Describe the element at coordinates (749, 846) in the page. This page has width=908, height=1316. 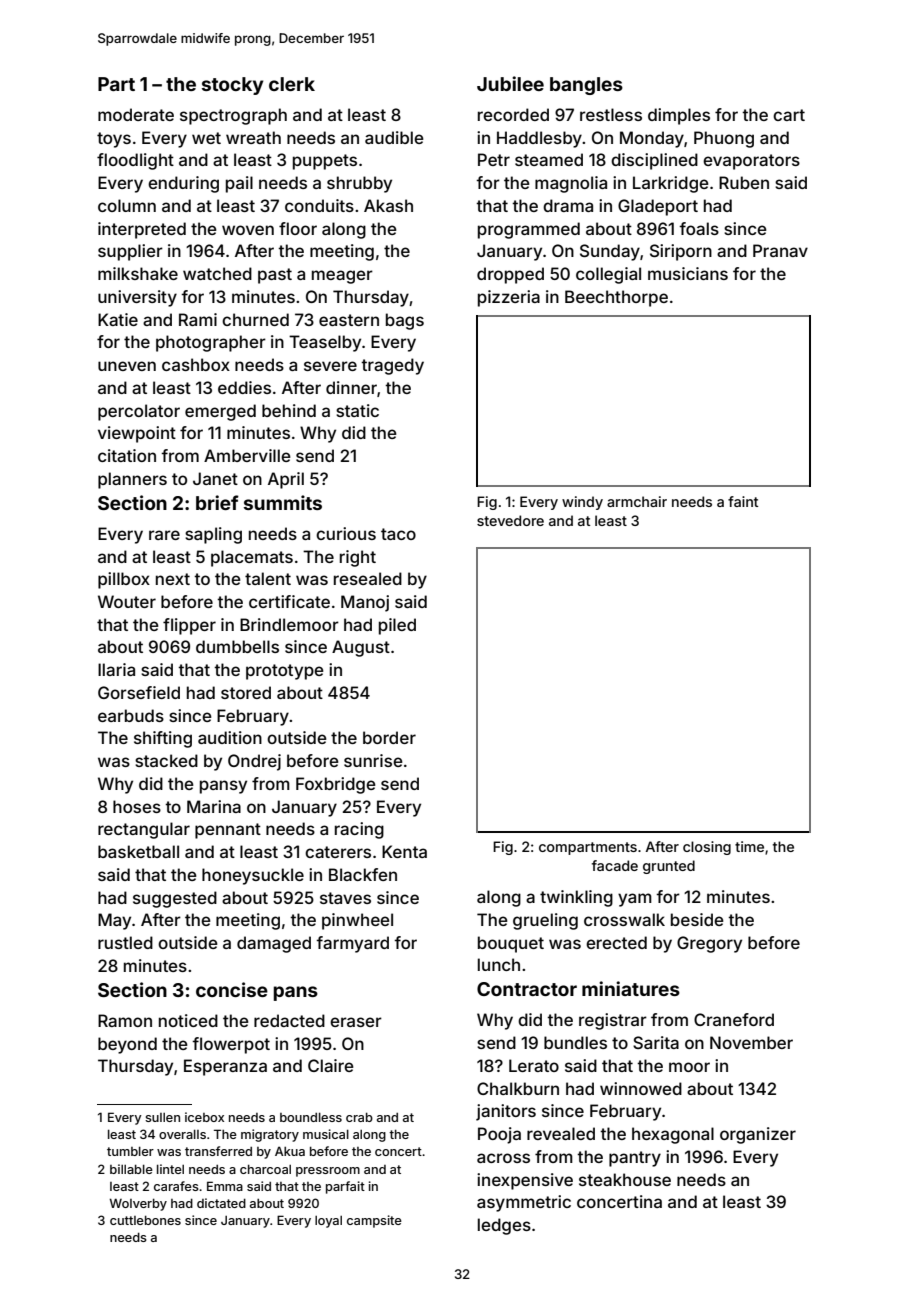
I see `time` at that location.
